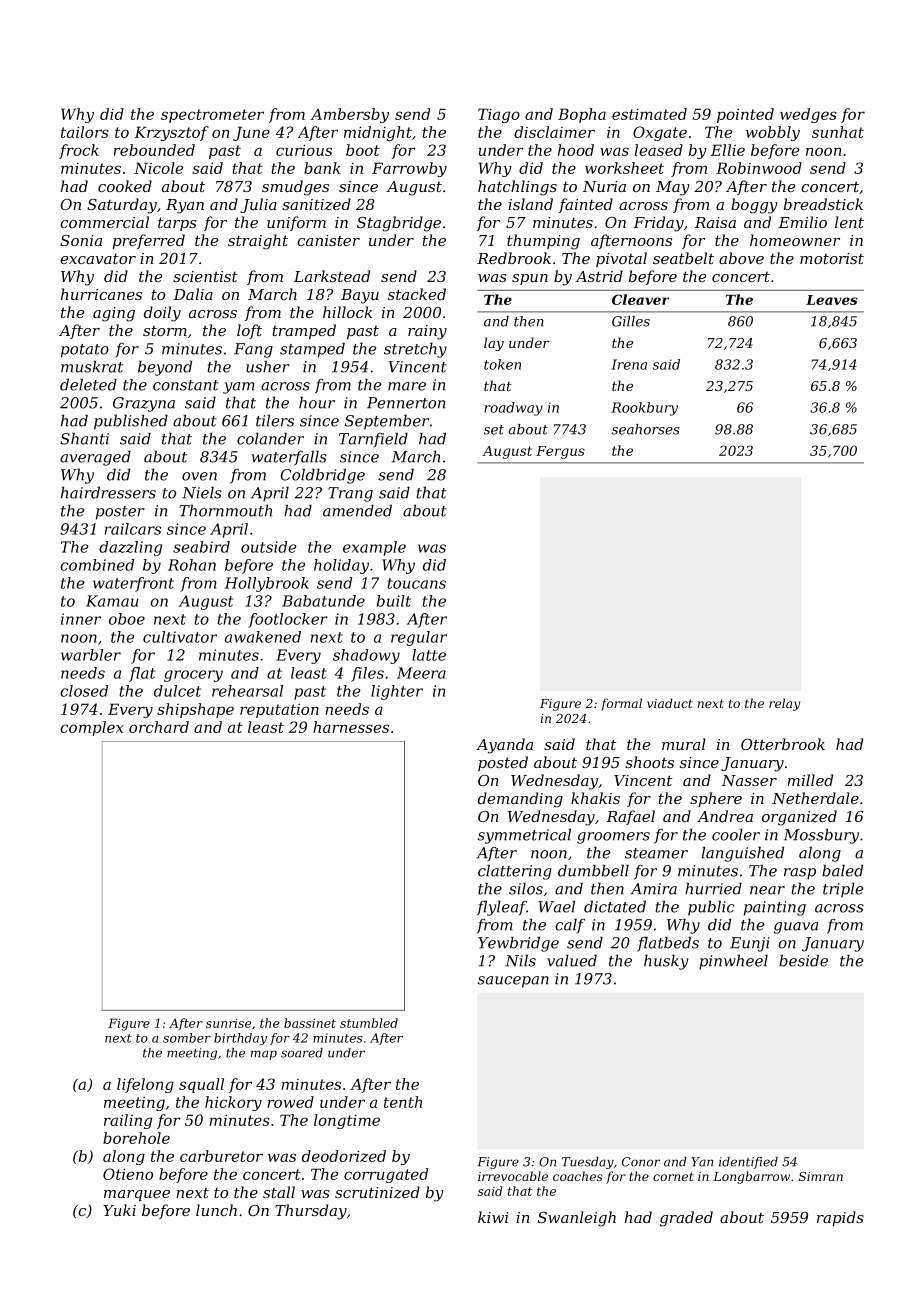 The width and height of the screenshot is (924, 1308). I want to click on railing, so click(128, 1121).
